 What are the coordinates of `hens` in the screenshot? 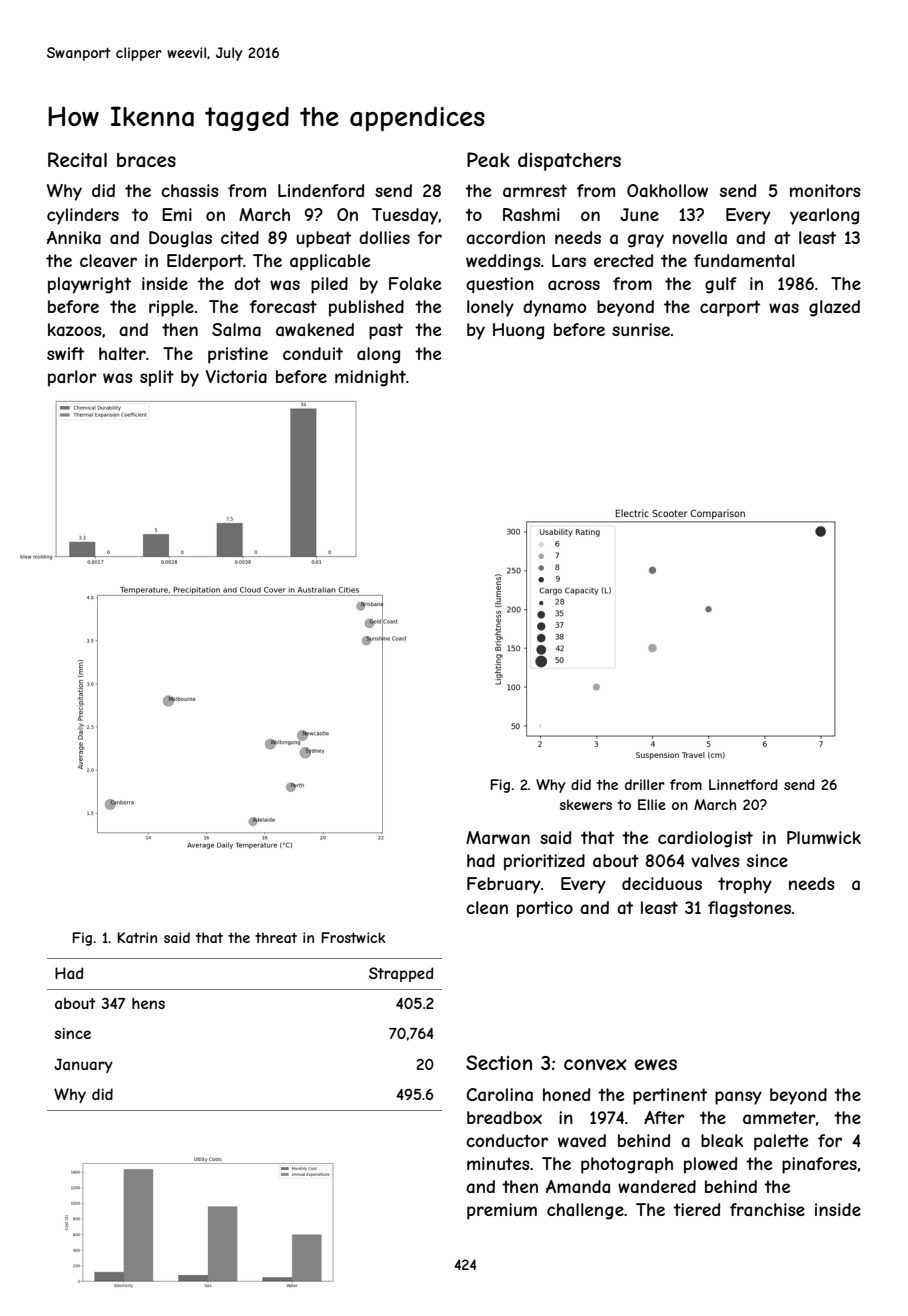 It's located at (148, 1003).
